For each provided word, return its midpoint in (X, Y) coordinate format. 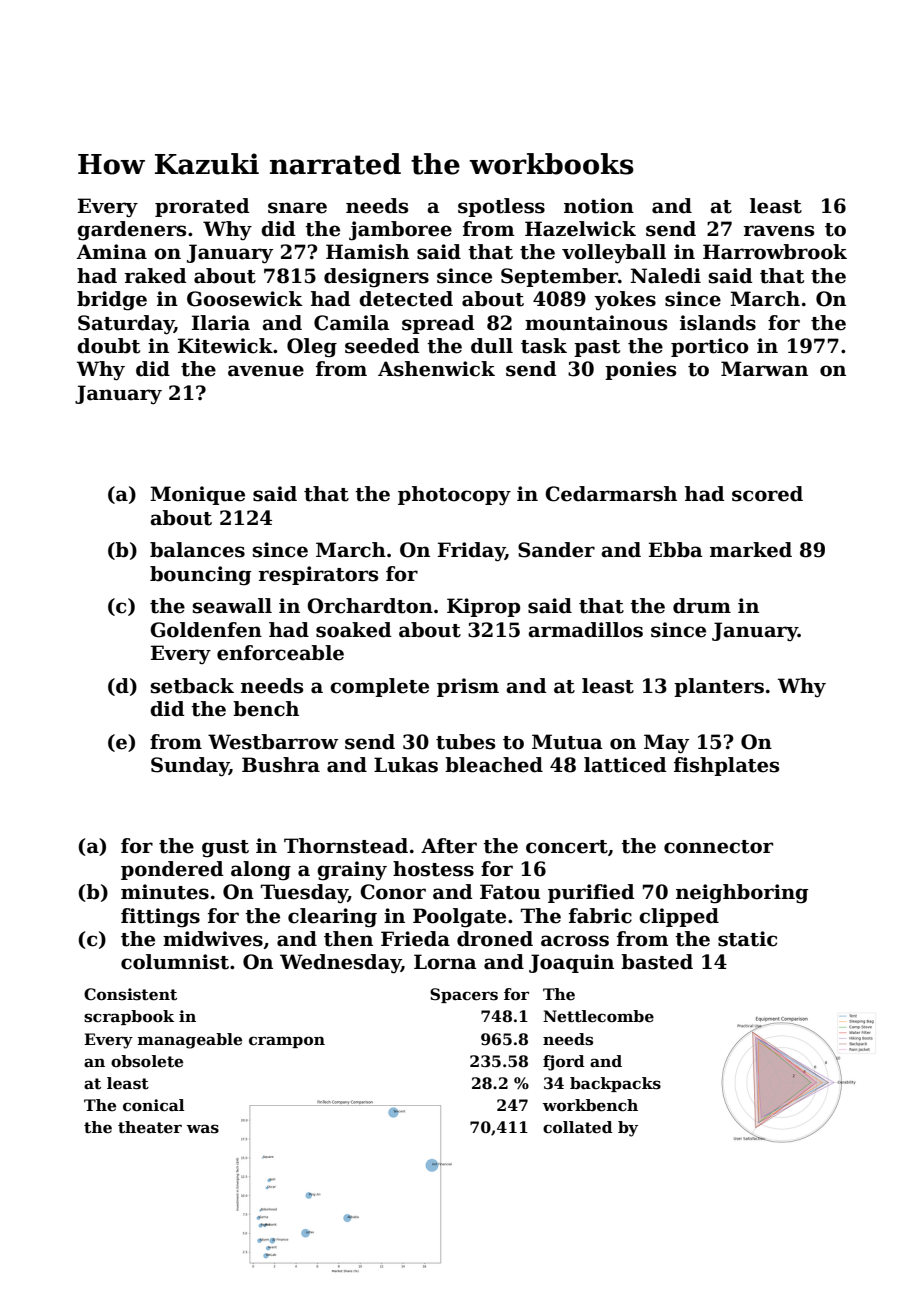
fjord (564, 1063)
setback (192, 686)
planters (719, 687)
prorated (202, 207)
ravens (779, 231)
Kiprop (483, 607)
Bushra (281, 765)
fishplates (726, 766)
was (203, 1129)
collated (578, 1127)
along (261, 871)
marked (751, 550)
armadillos (585, 630)
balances (197, 550)
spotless (501, 207)
